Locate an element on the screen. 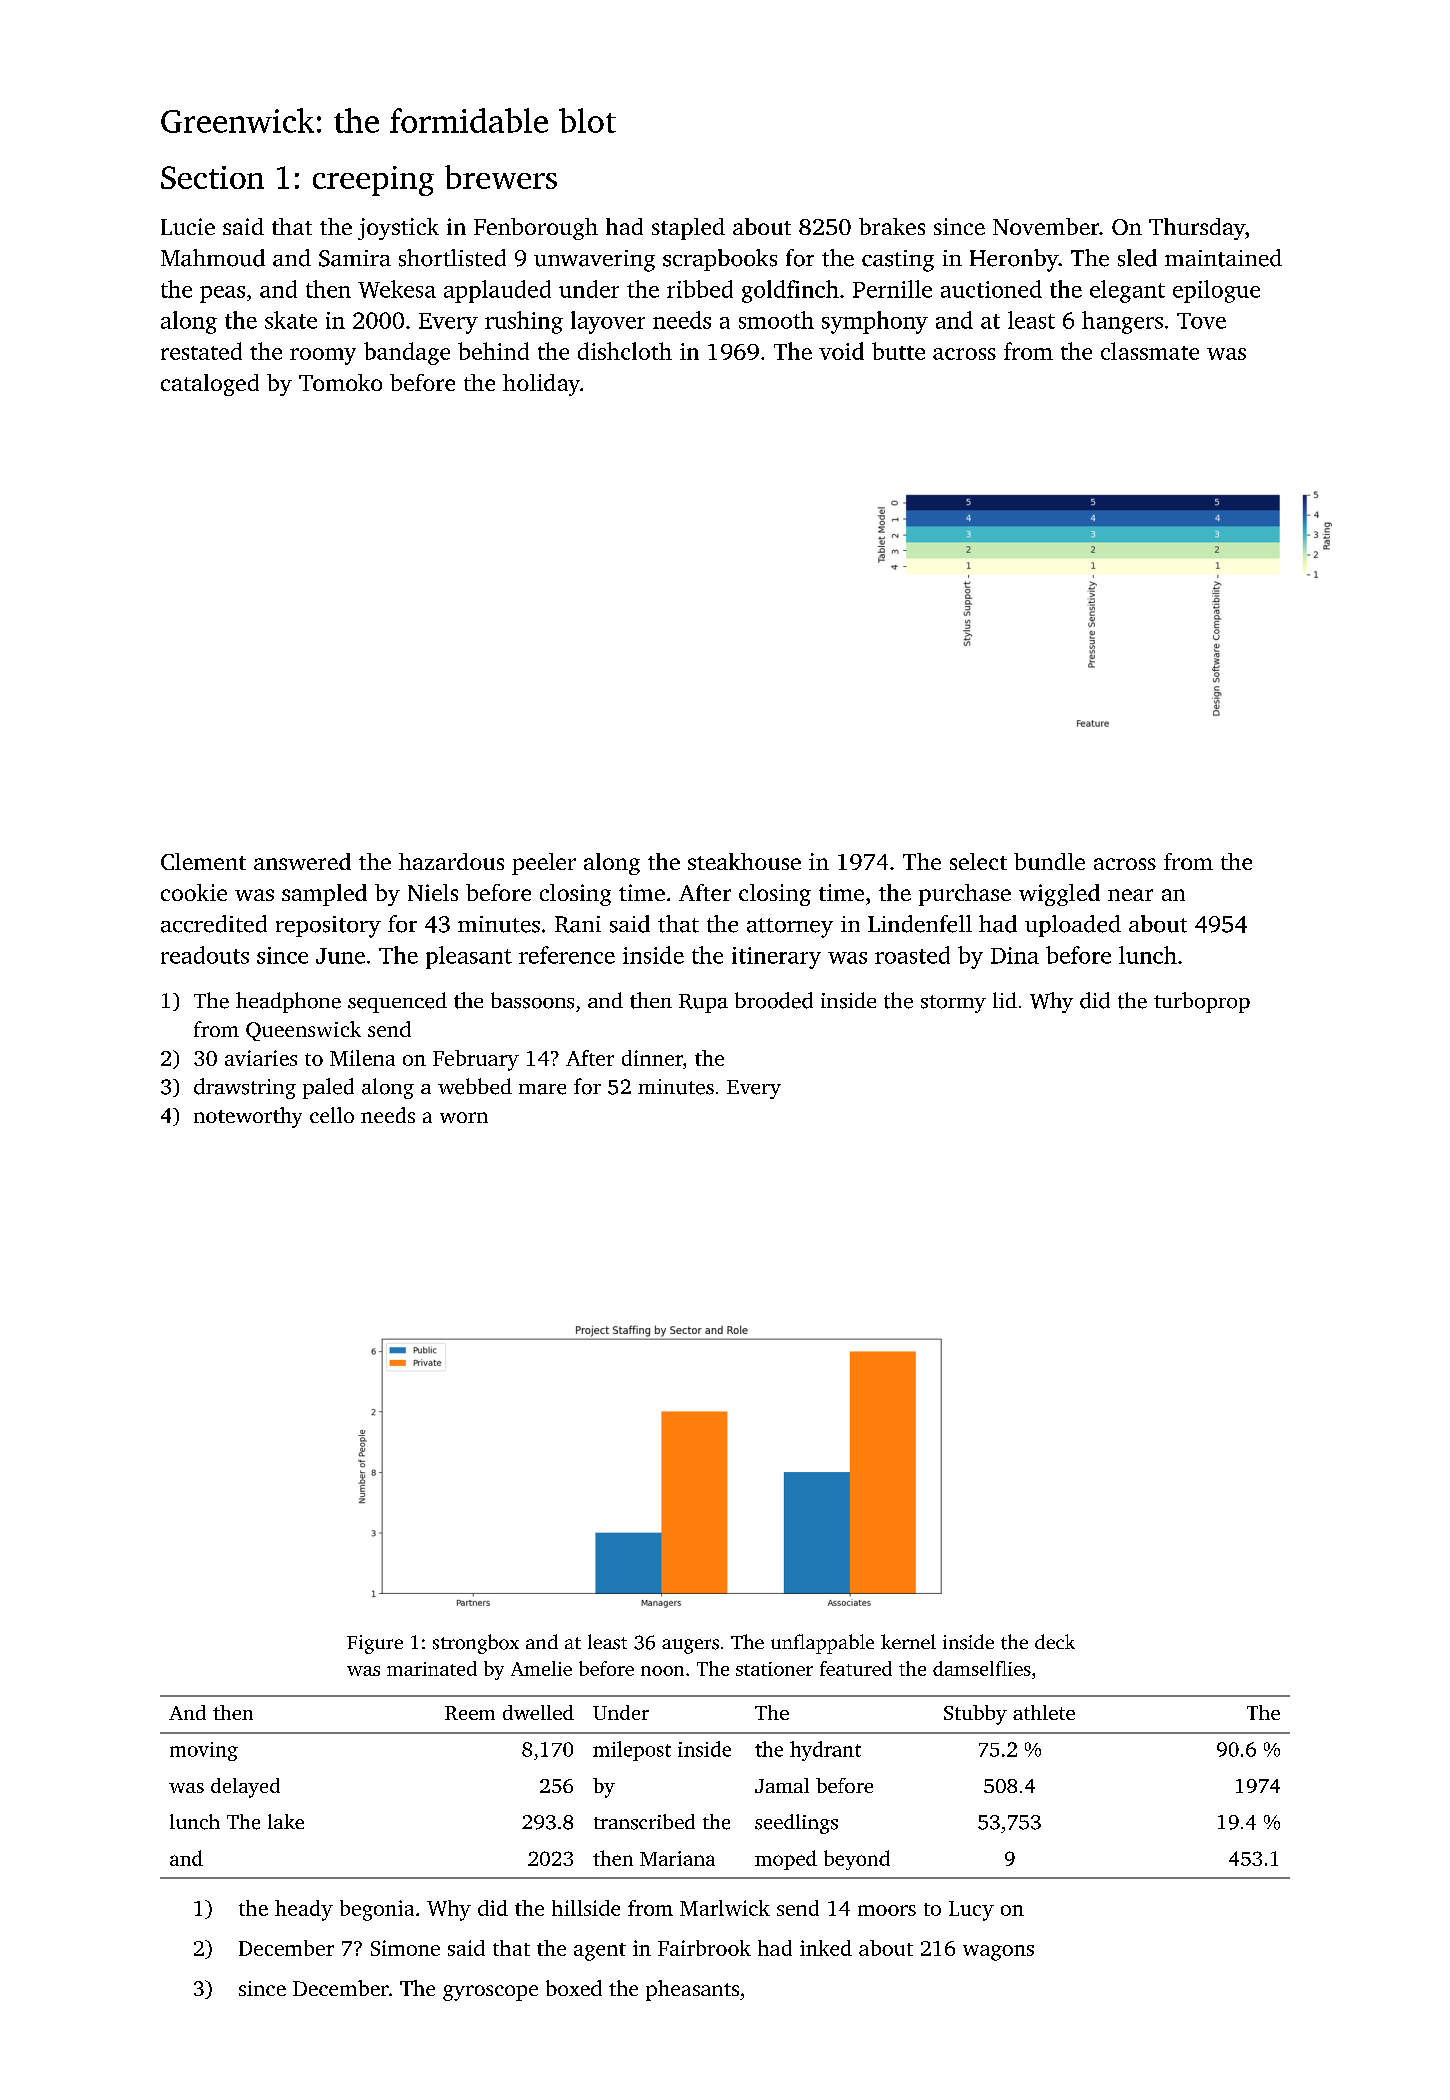  hazardous is located at coordinates (451, 861).
